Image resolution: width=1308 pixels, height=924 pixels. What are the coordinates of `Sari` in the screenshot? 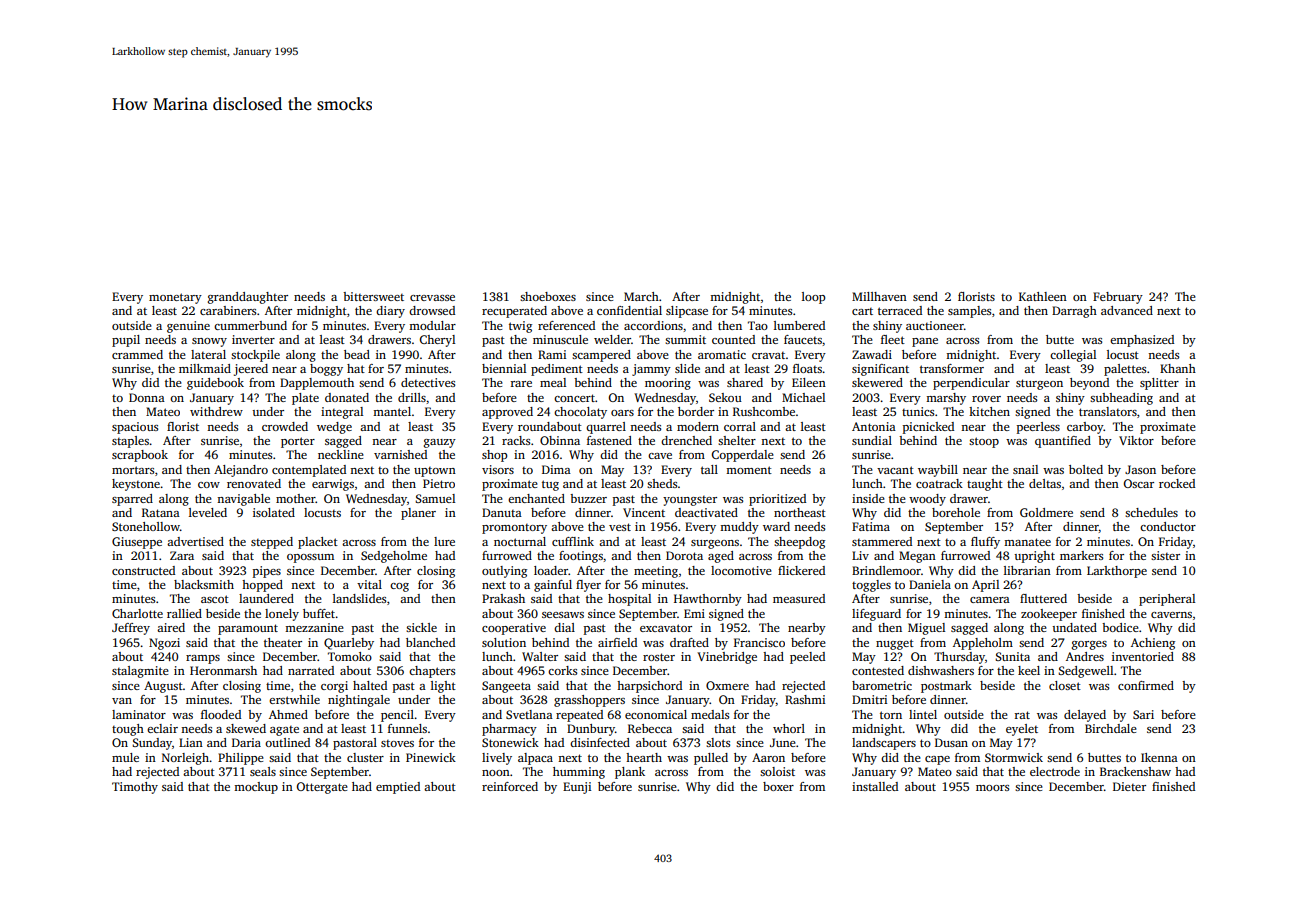 It's located at (1143, 714).
